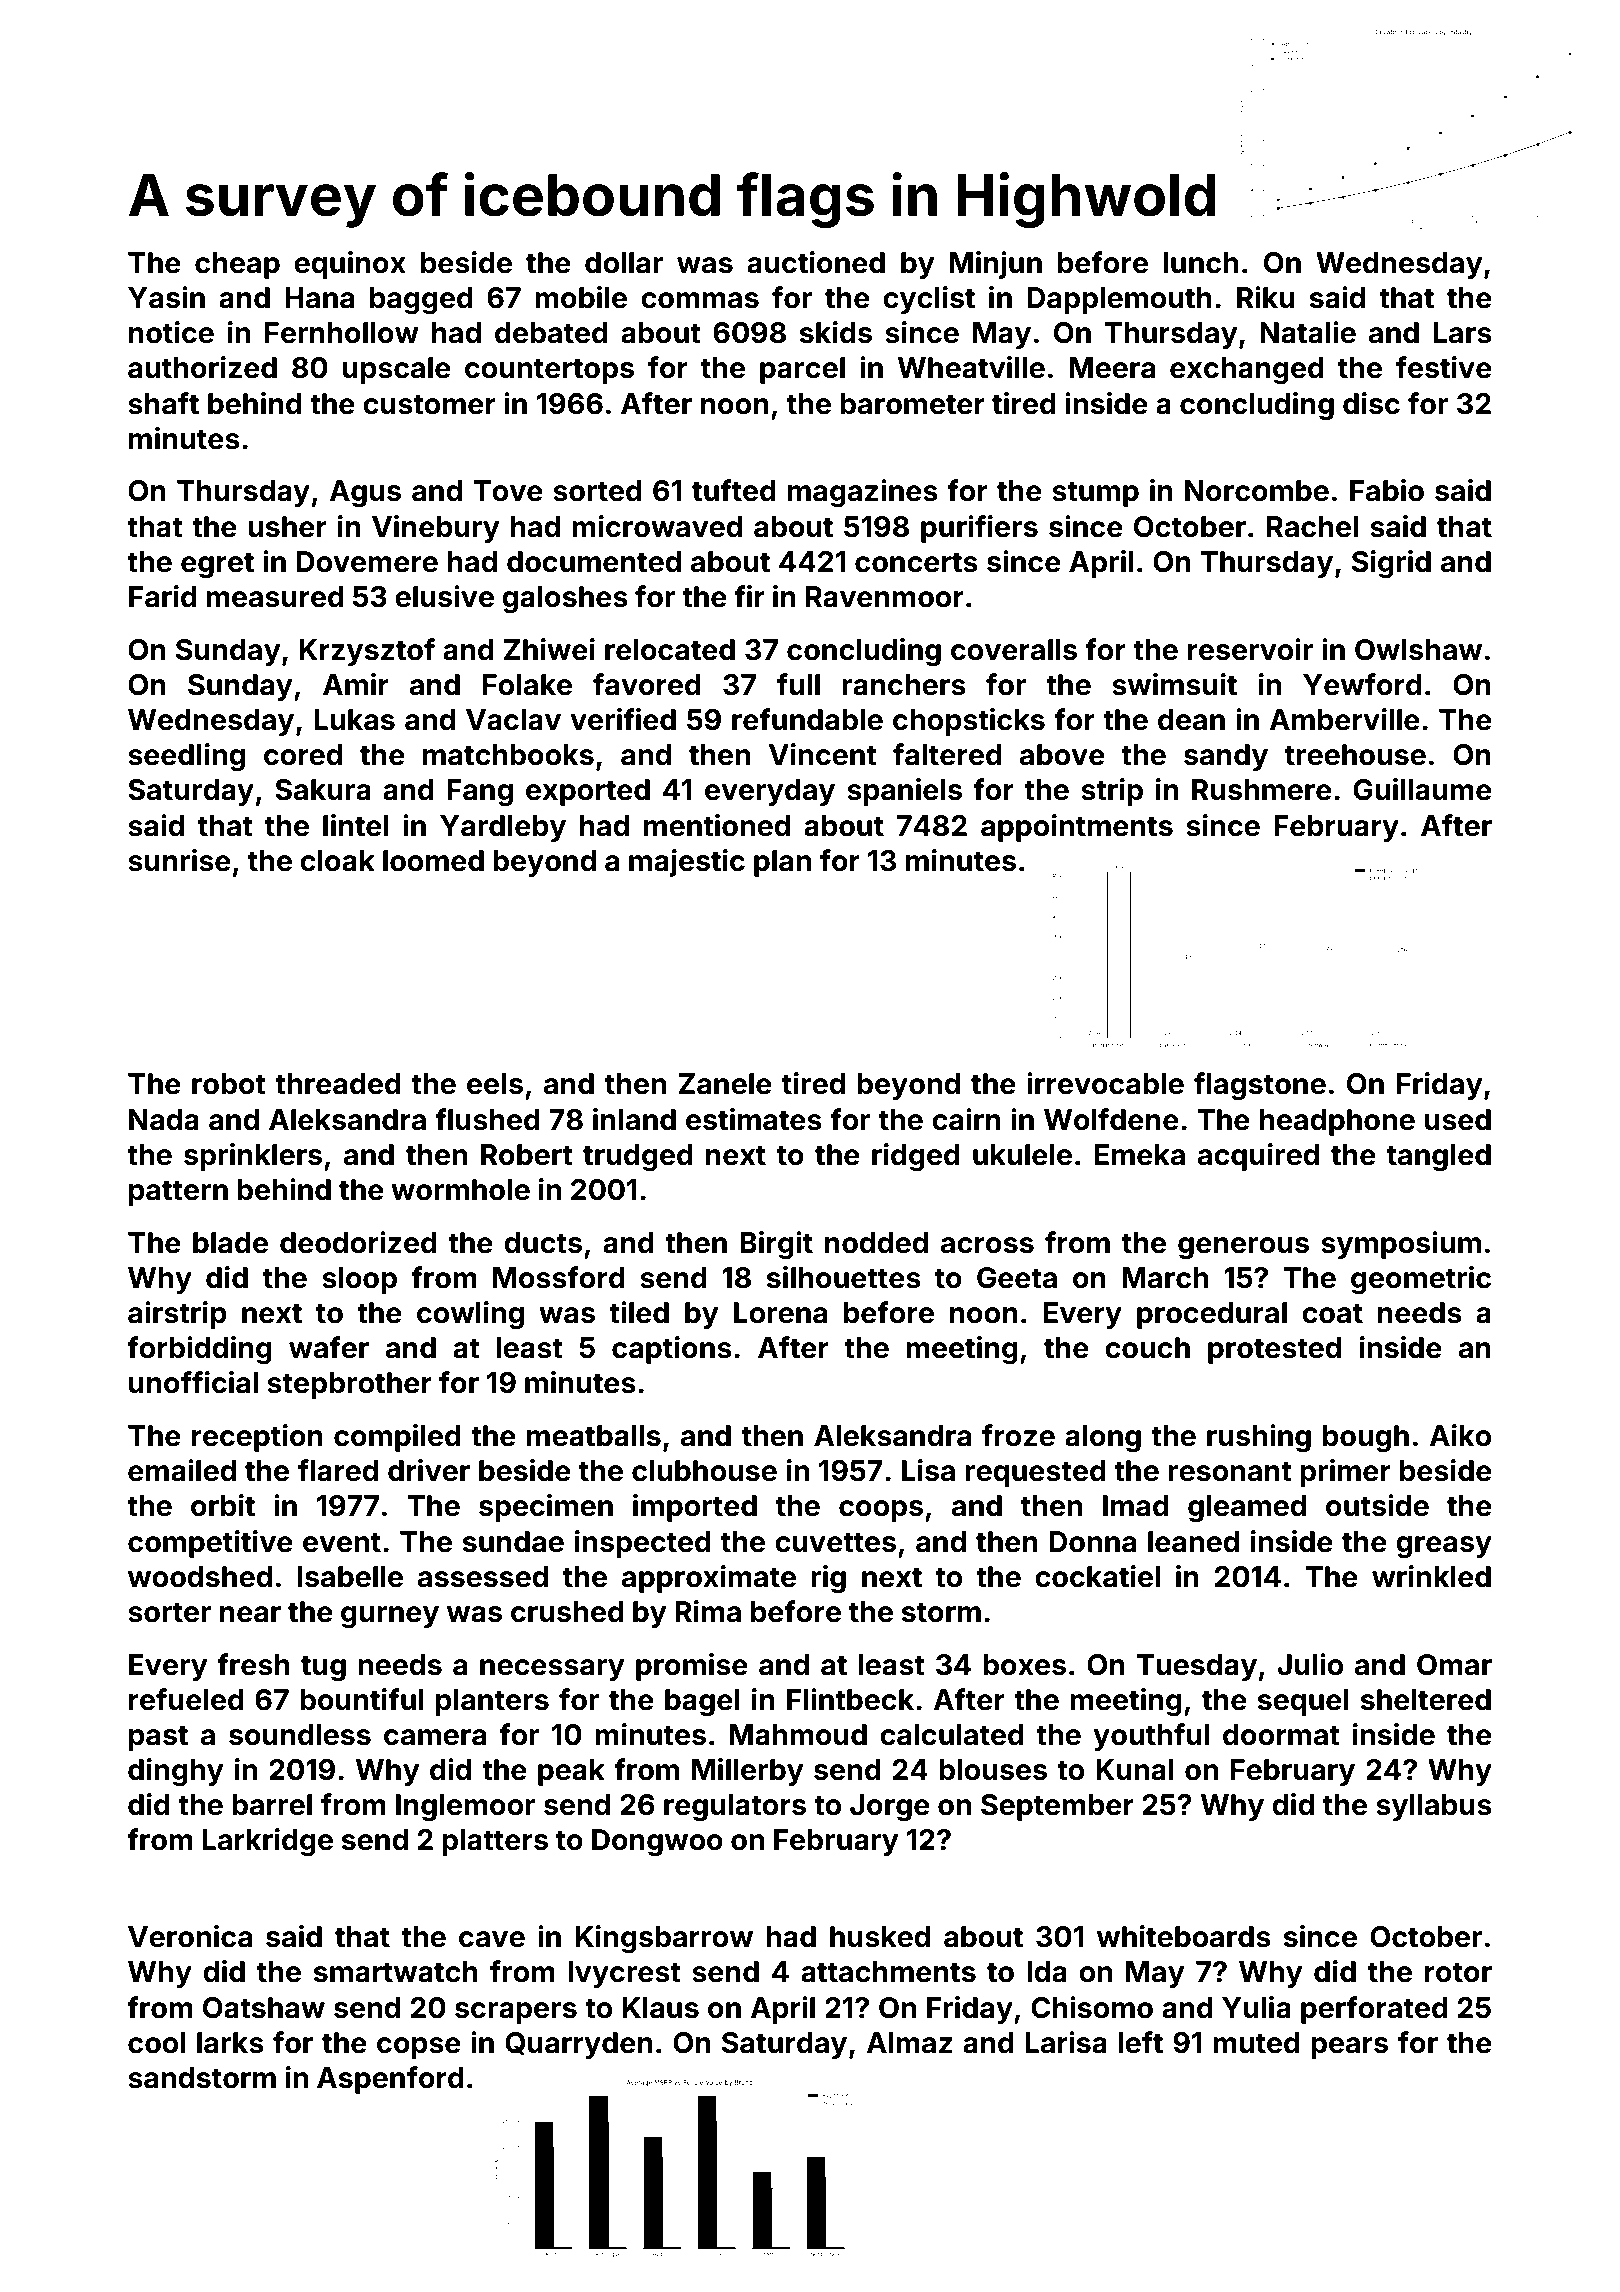 This screenshot has height=2292, width=1620. Describe the element at coordinates (1111, 1119) in the screenshot. I see `Wolfdene` at that location.
